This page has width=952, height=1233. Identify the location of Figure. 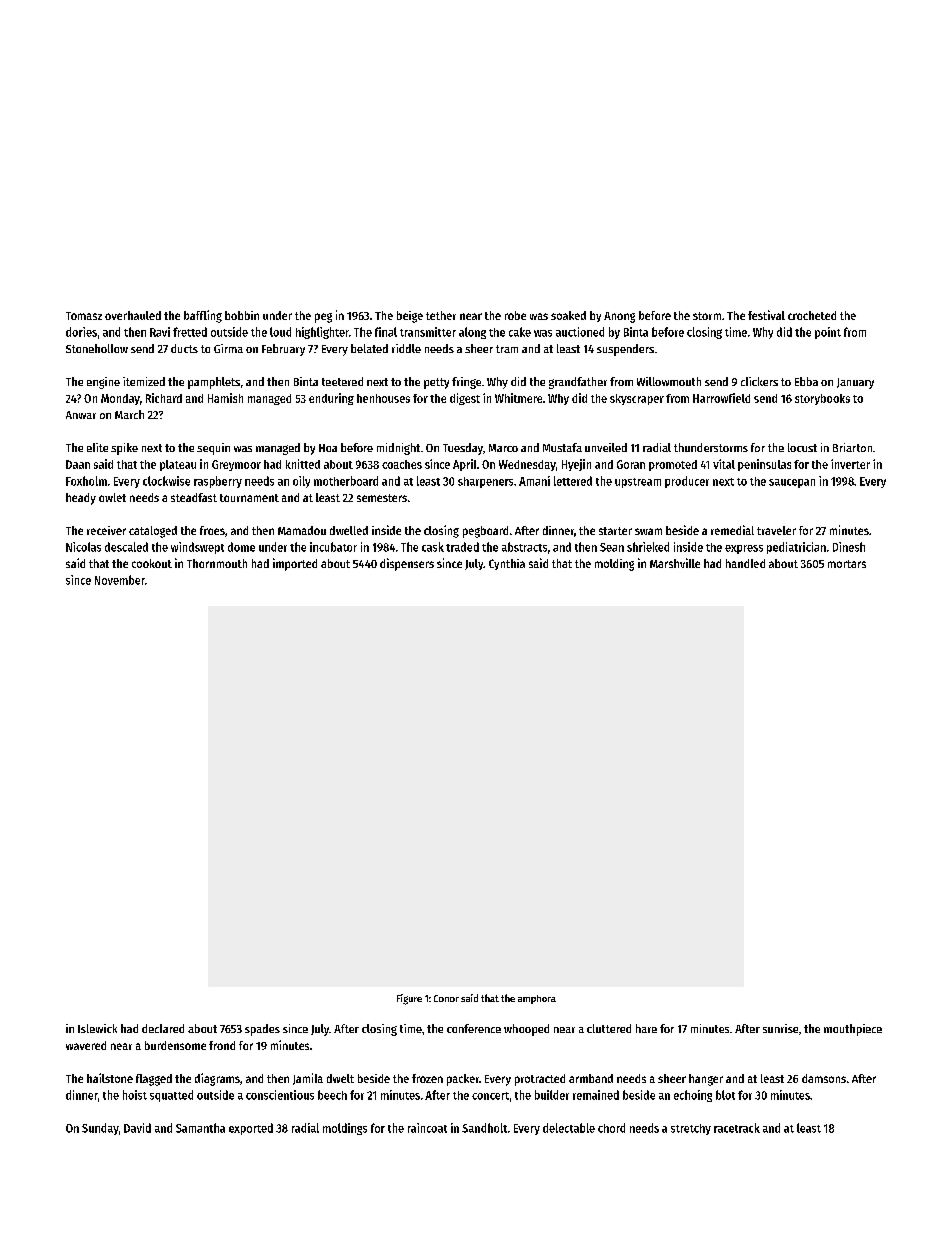
(409, 999).
